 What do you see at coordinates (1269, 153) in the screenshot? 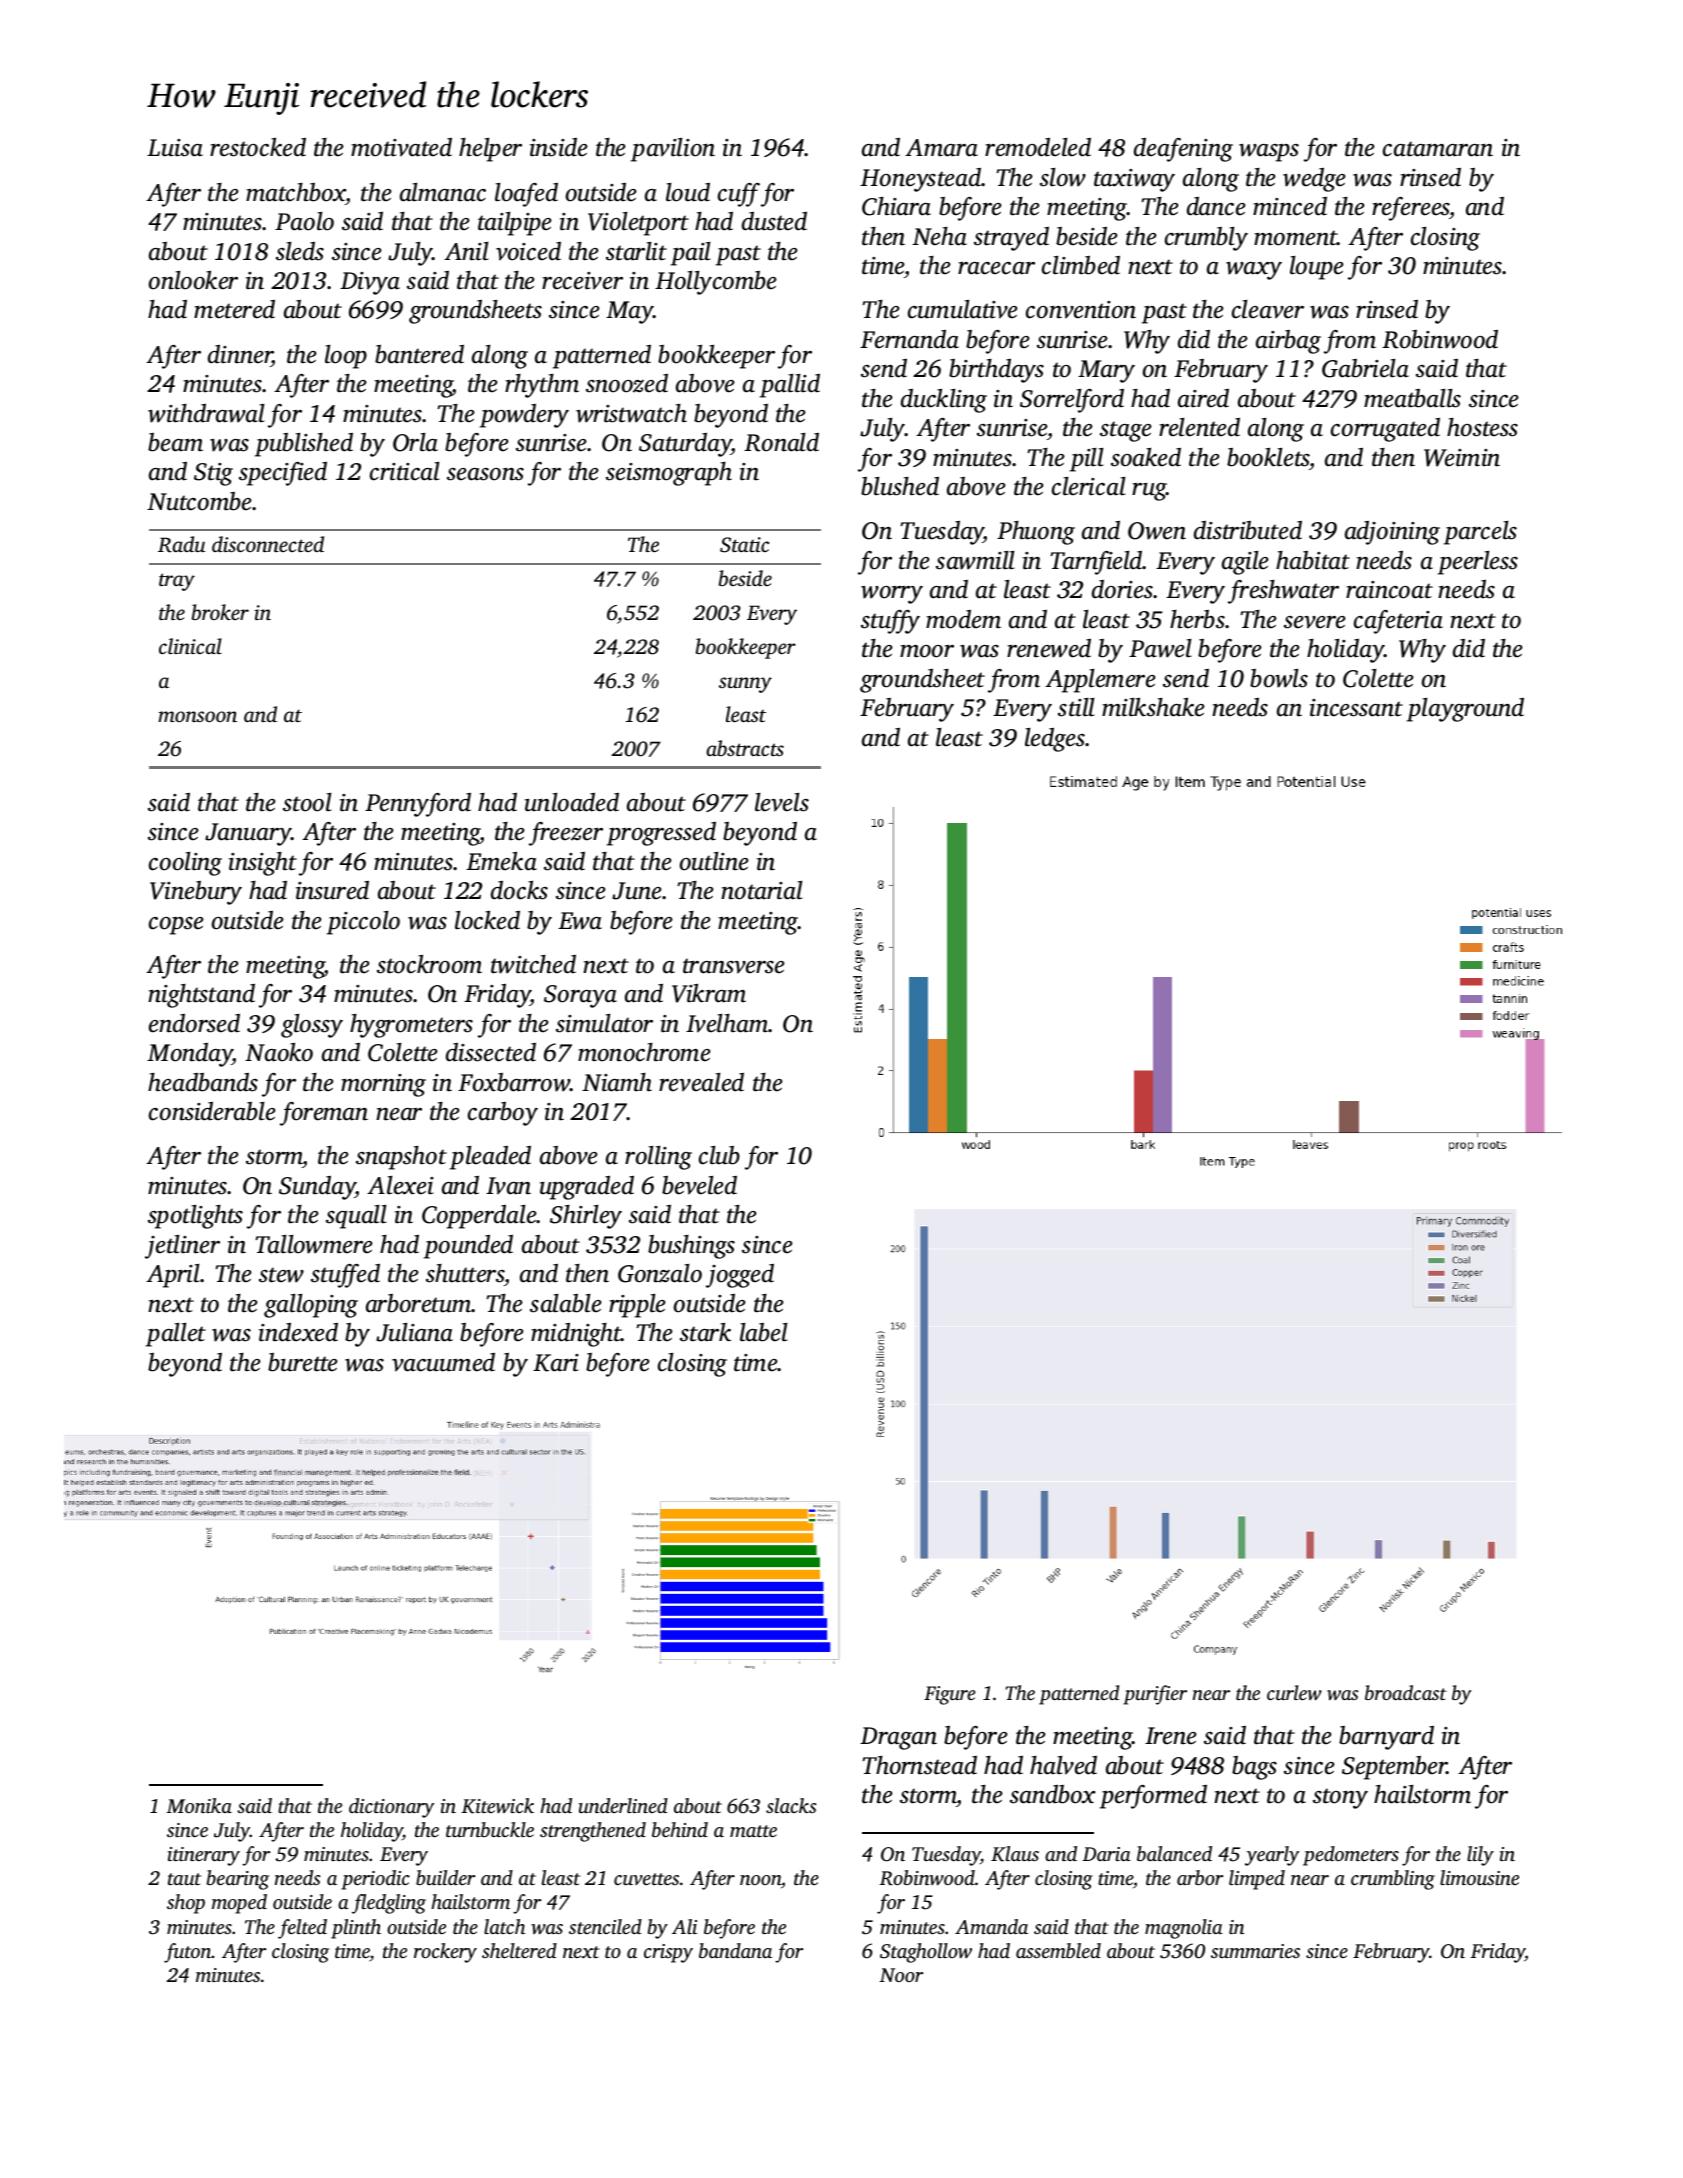
I see `wasps` at bounding box center [1269, 153].
